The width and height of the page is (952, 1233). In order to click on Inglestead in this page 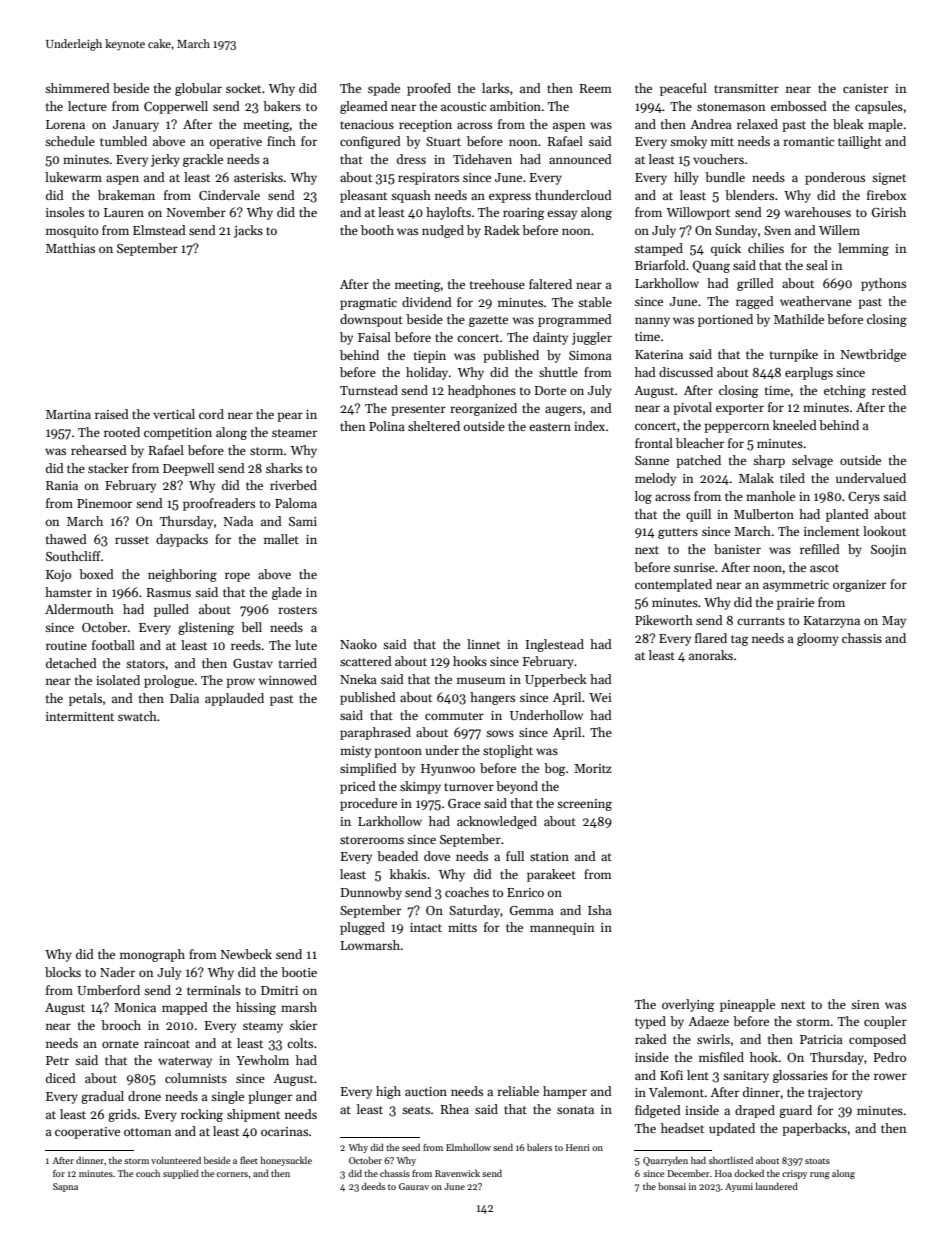, I will do `click(555, 645)`.
